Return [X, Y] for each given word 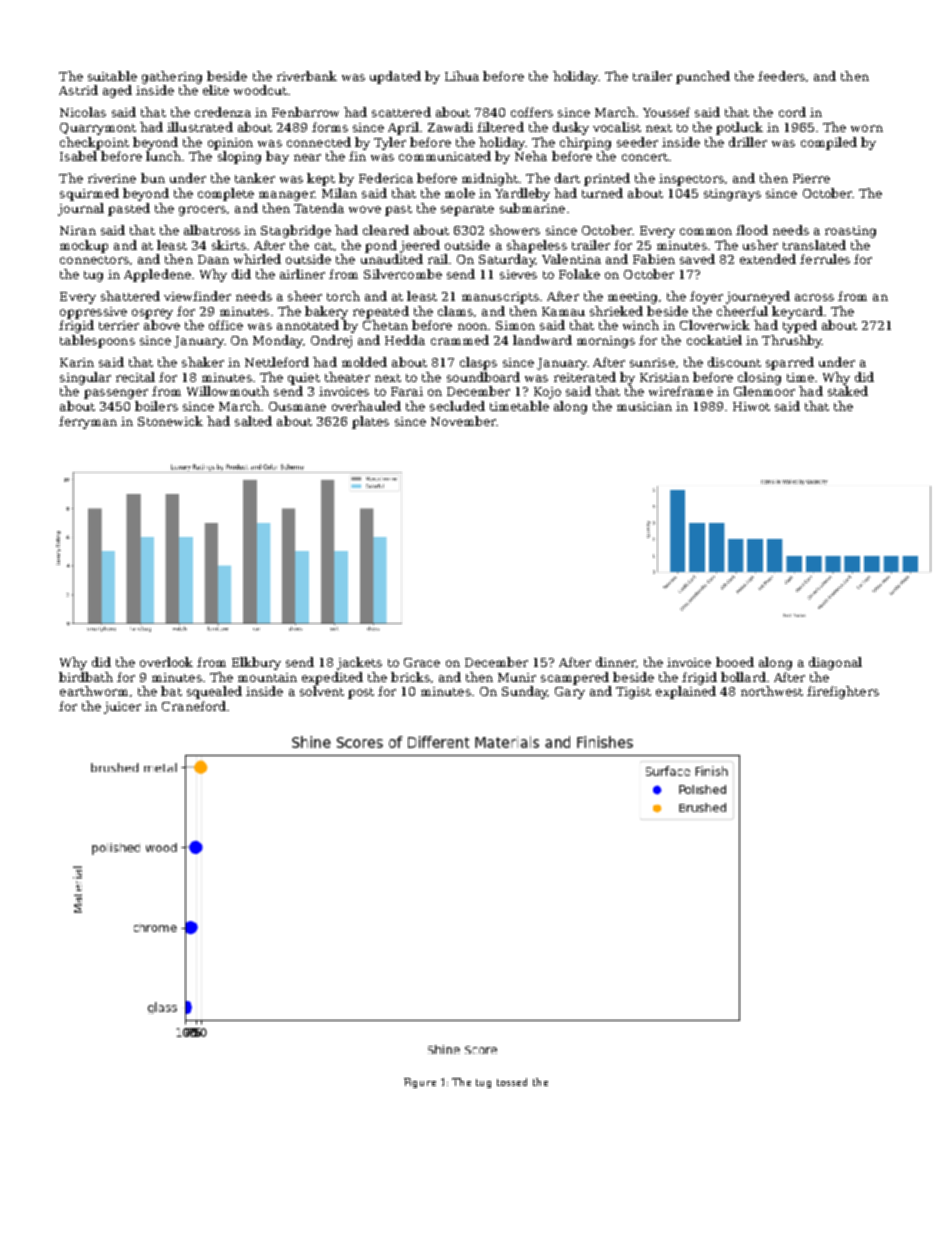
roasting [850, 232]
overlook [166, 662]
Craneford [194, 706]
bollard [743, 677]
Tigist [633, 693]
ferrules [825, 259]
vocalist [617, 127]
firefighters [843, 692]
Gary [570, 693]
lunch [163, 156]
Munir [517, 677]
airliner [302, 274]
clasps [478, 363]
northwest [772, 691]
